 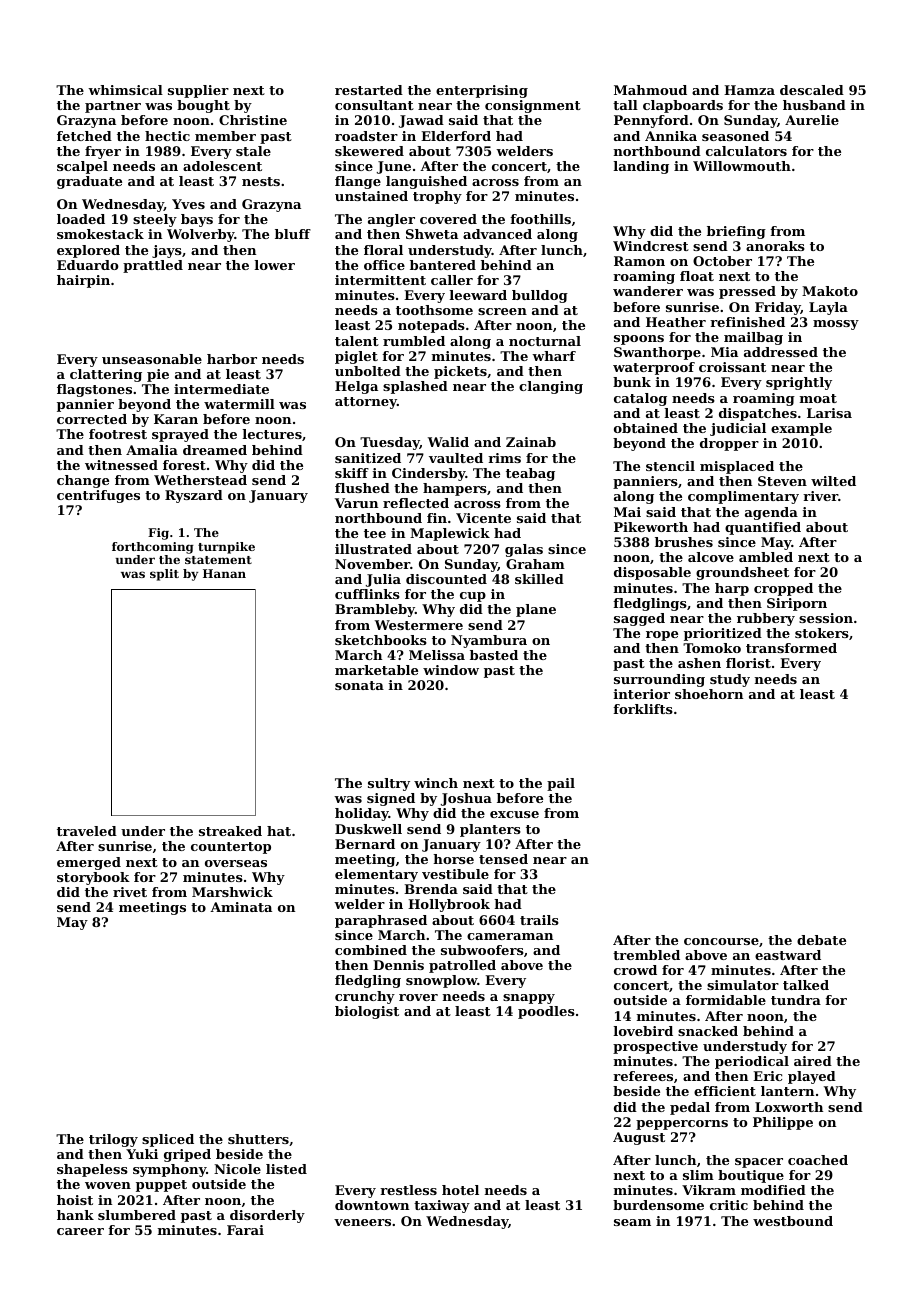 I want to click on lower, so click(x=275, y=265).
